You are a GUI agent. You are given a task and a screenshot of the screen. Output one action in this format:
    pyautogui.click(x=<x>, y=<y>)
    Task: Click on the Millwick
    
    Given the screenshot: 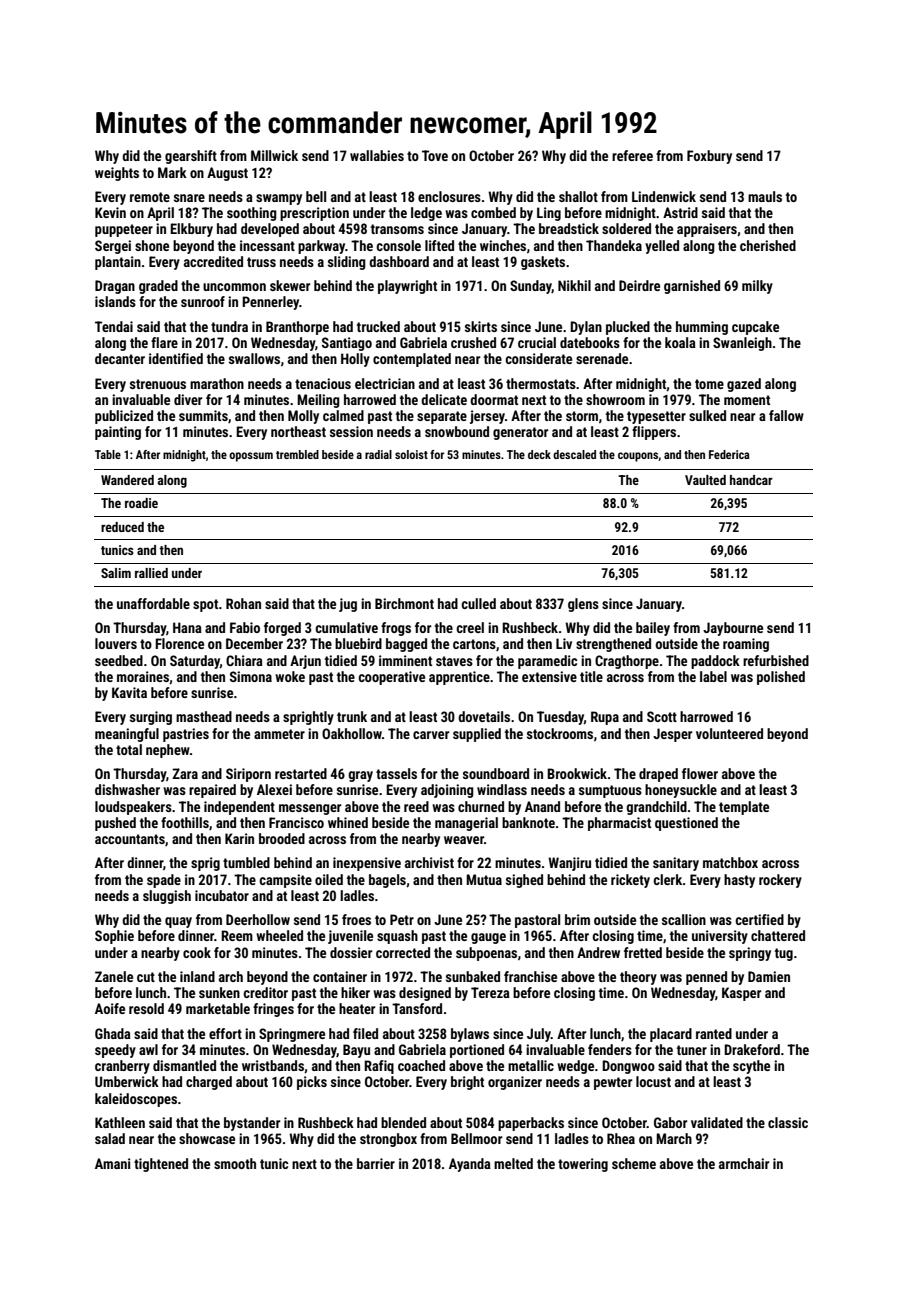 What is the action you would take?
    pyautogui.click(x=274, y=155)
